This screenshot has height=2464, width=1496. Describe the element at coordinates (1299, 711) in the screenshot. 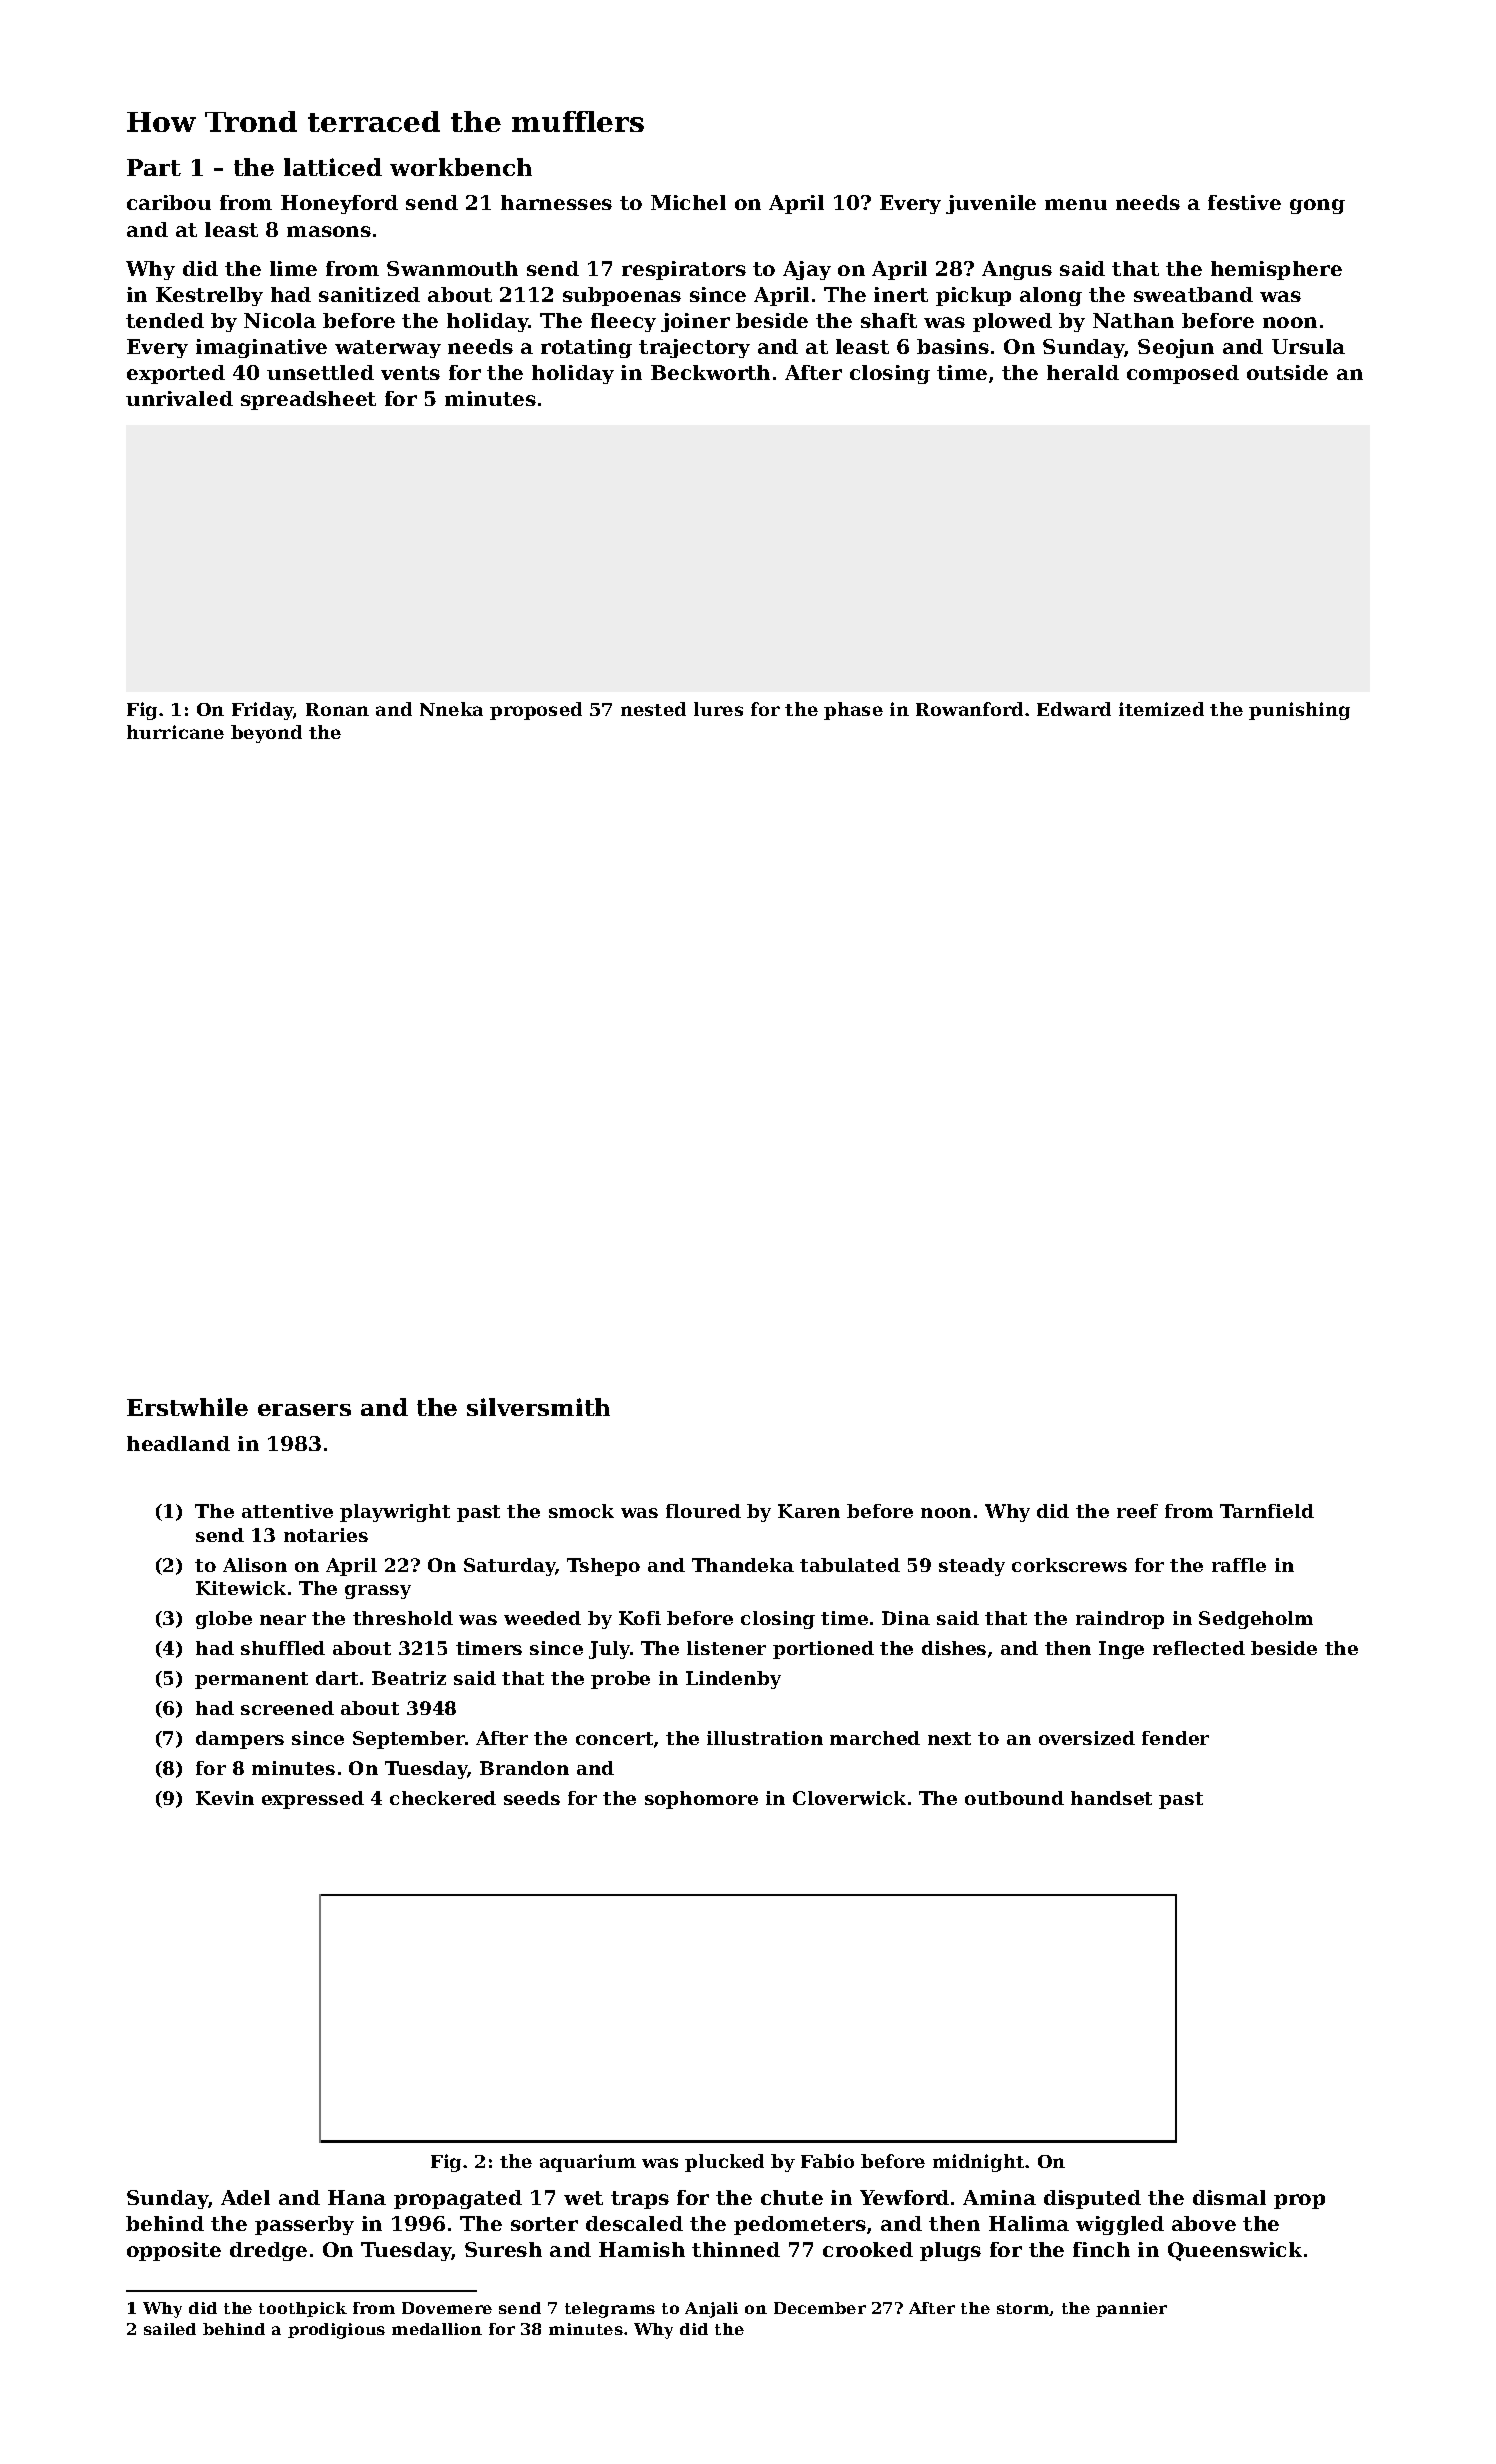

I see `punishing` at that location.
